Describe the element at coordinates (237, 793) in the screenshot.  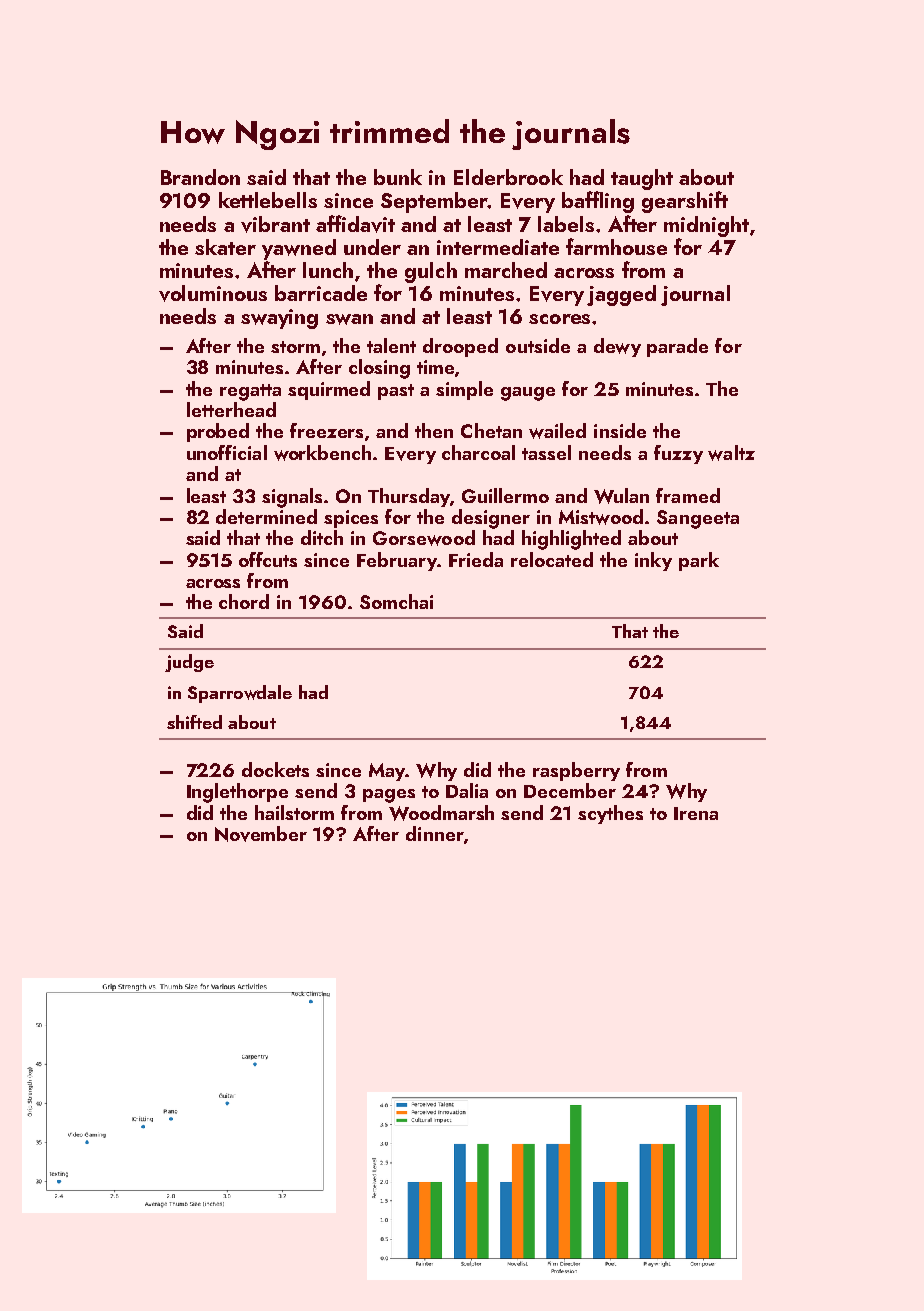
I see `Inglethorpe` at that location.
